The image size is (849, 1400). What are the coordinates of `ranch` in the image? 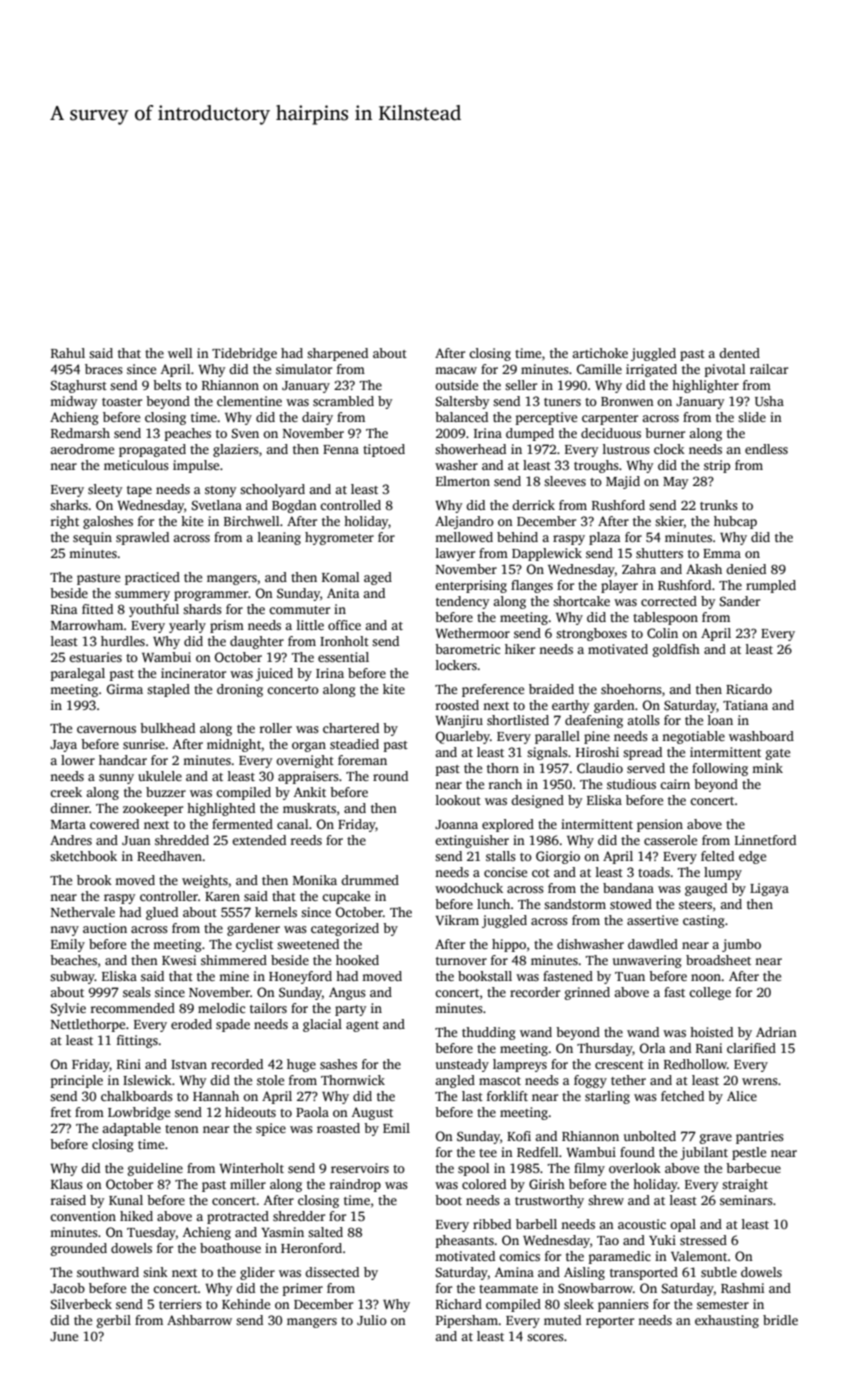 It's located at (505, 784).
